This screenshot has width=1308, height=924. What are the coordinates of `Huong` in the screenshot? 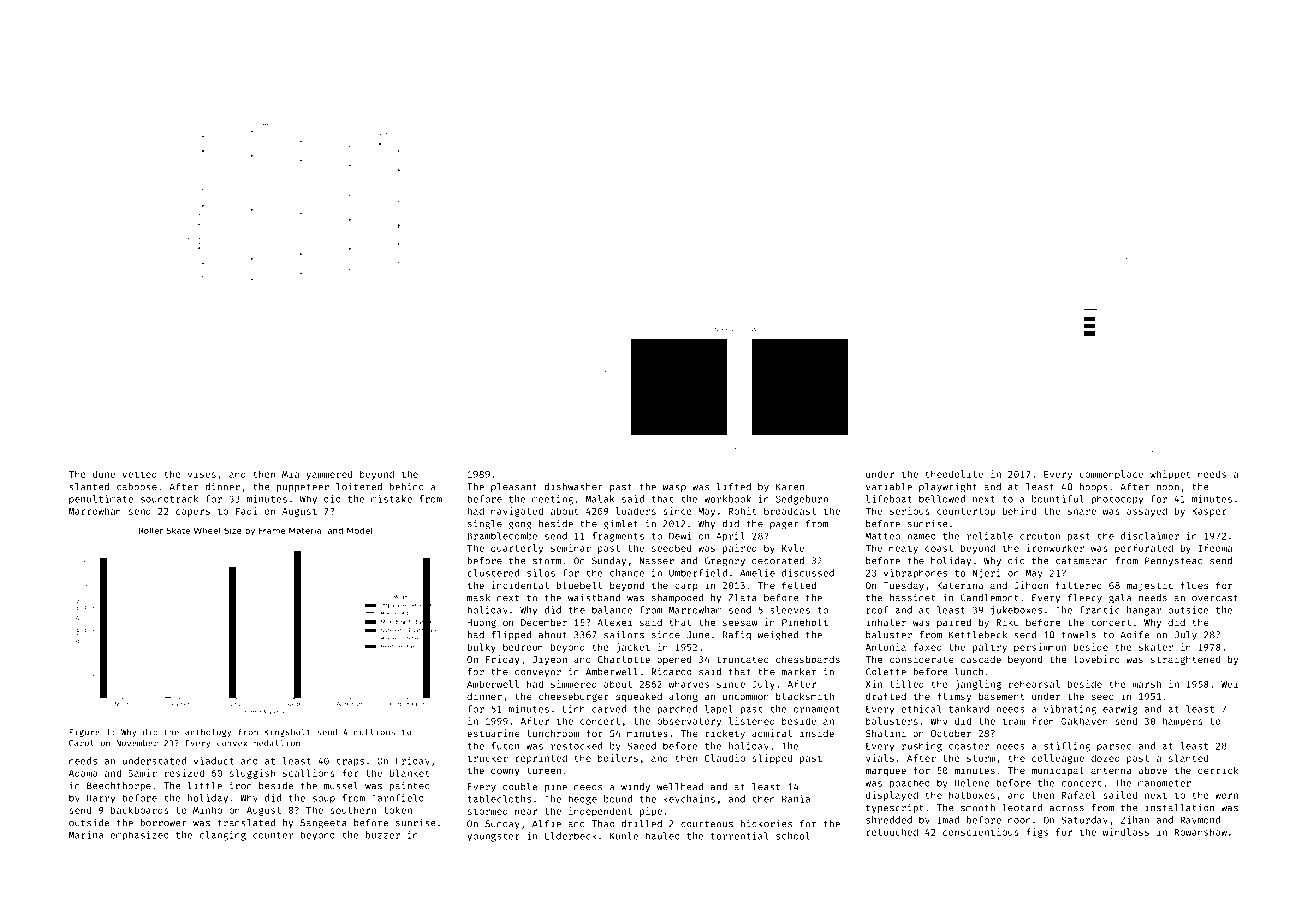 It's located at (481, 623).
